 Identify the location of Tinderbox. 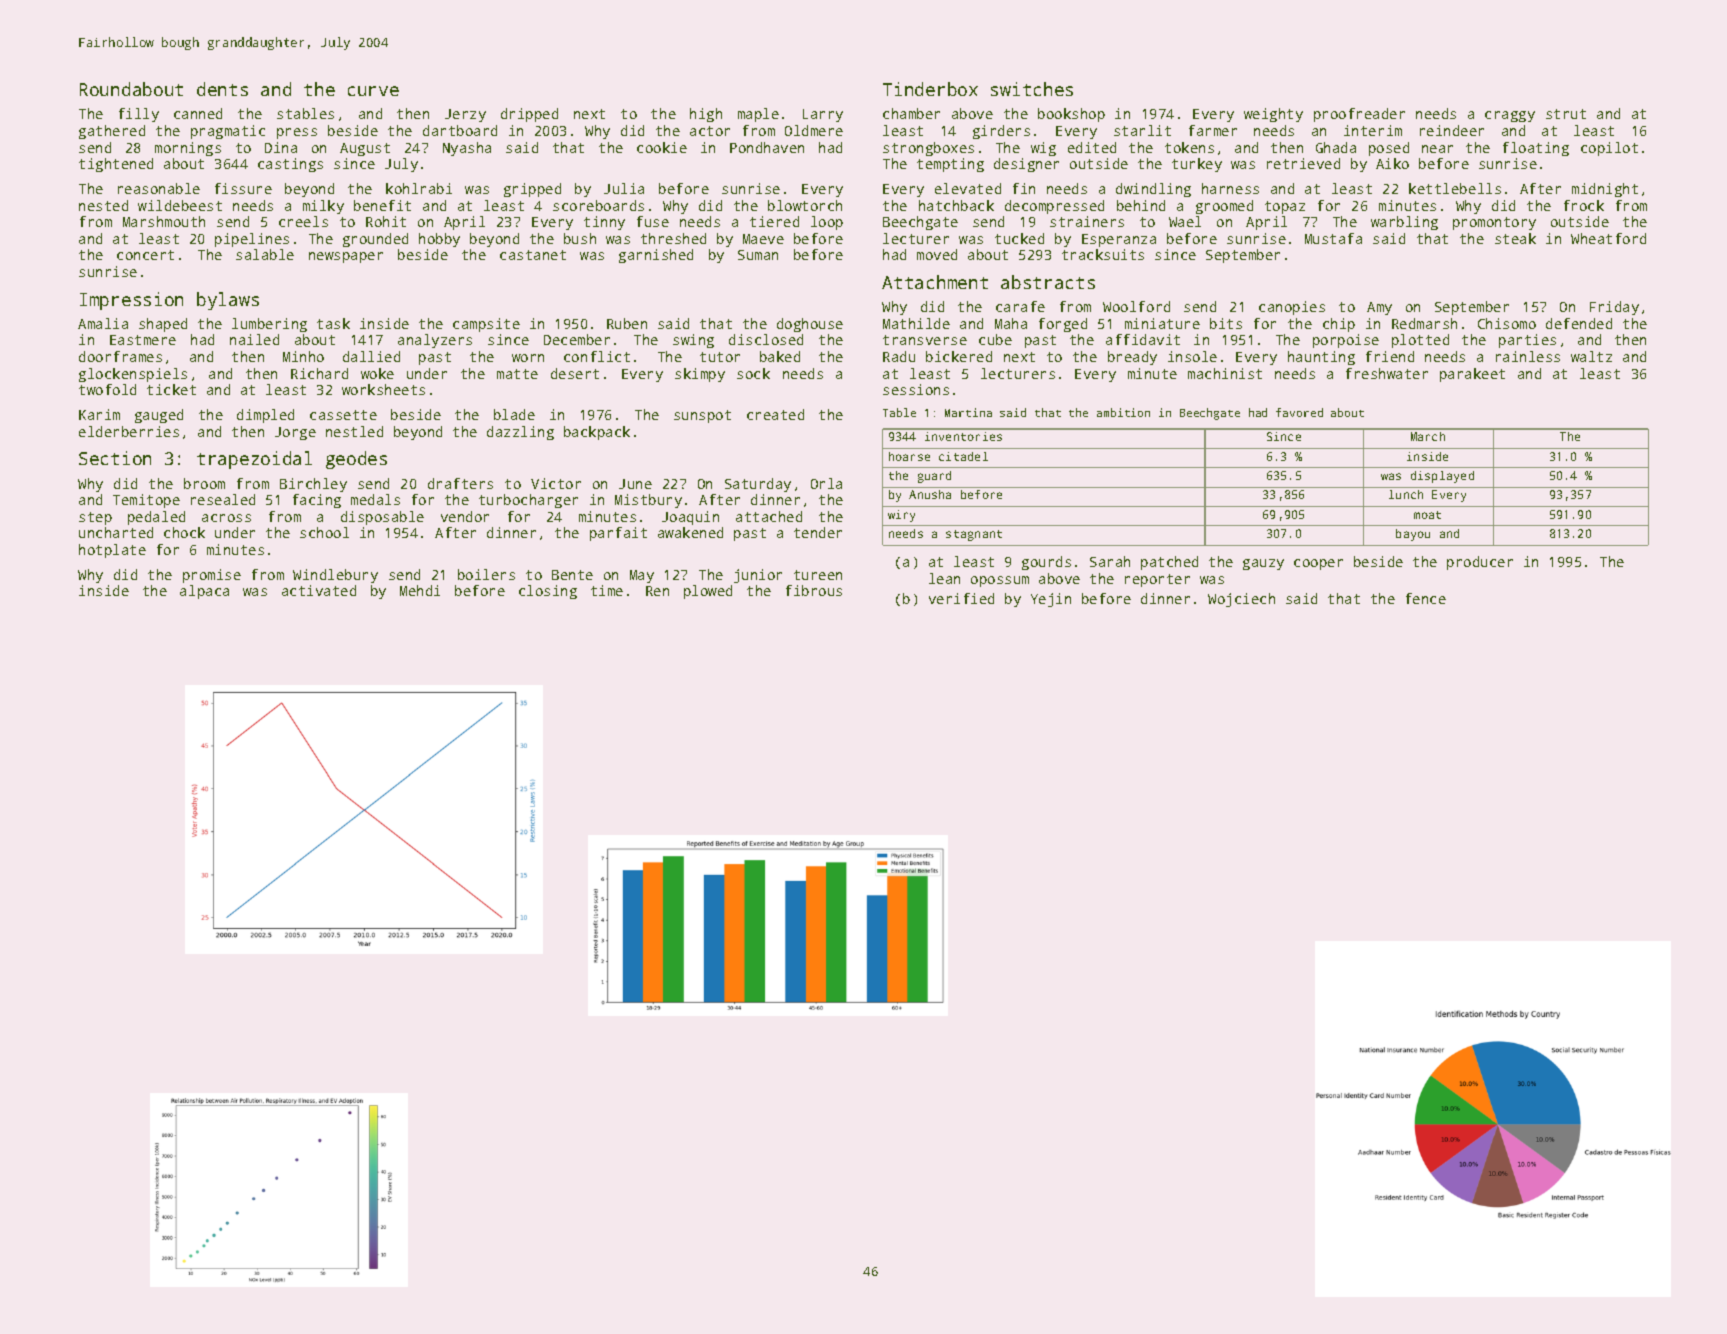
(930, 89).
